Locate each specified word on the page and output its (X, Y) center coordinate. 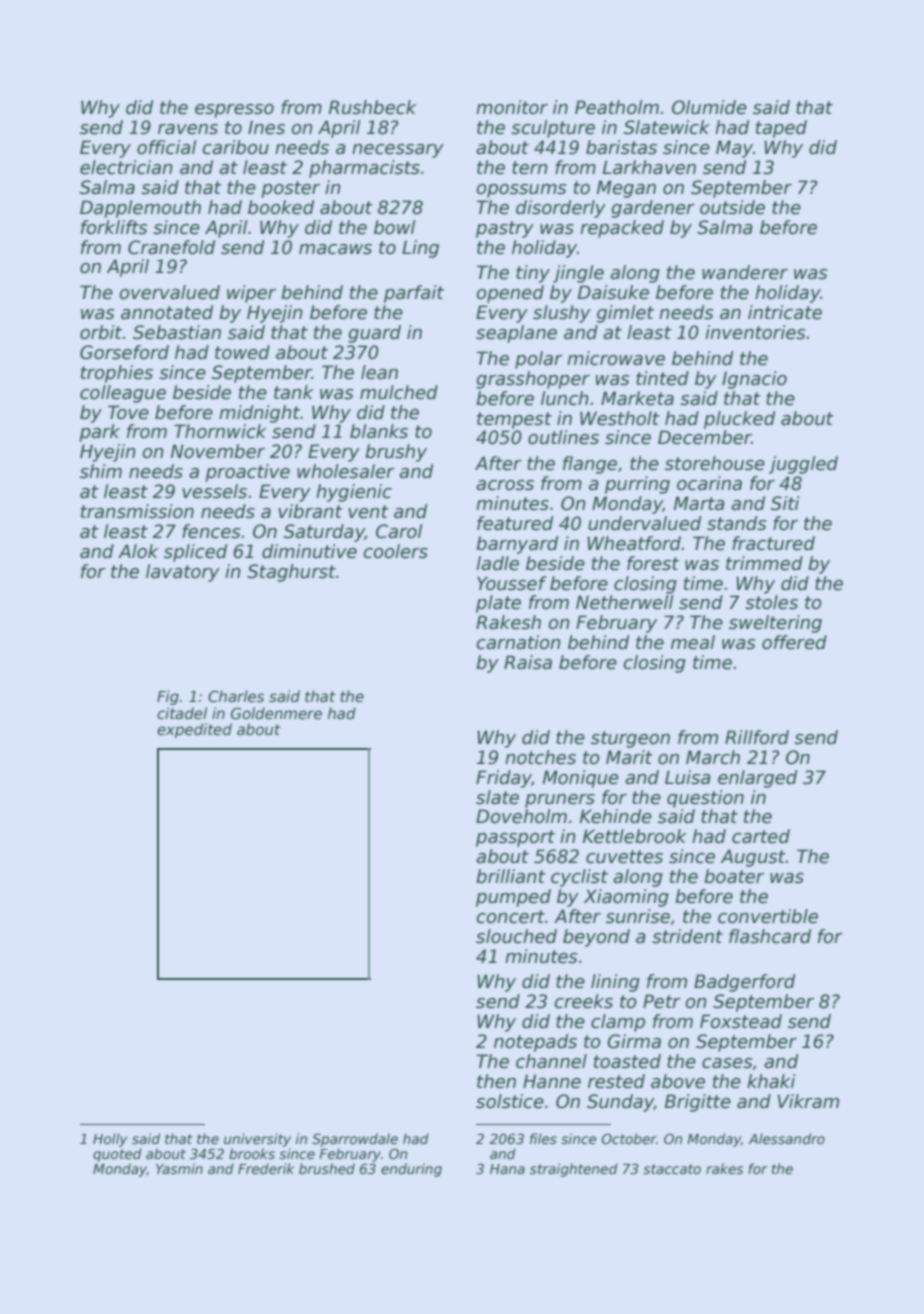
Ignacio (754, 380)
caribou (235, 147)
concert (510, 917)
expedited (194, 730)
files (543, 1138)
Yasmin (179, 1168)
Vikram (808, 1101)
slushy (562, 314)
